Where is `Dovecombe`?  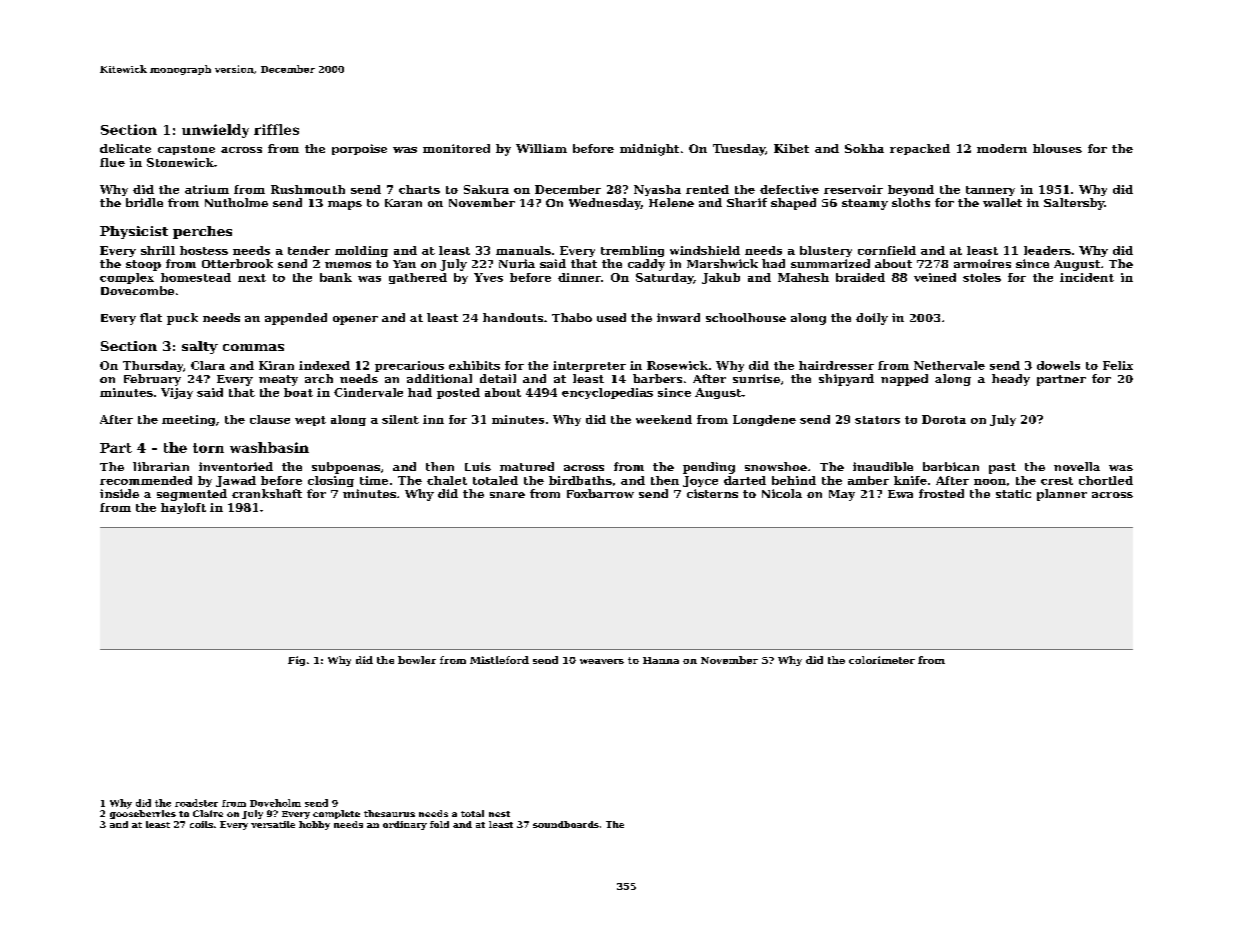 Dovecombe is located at coordinates (137, 290).
